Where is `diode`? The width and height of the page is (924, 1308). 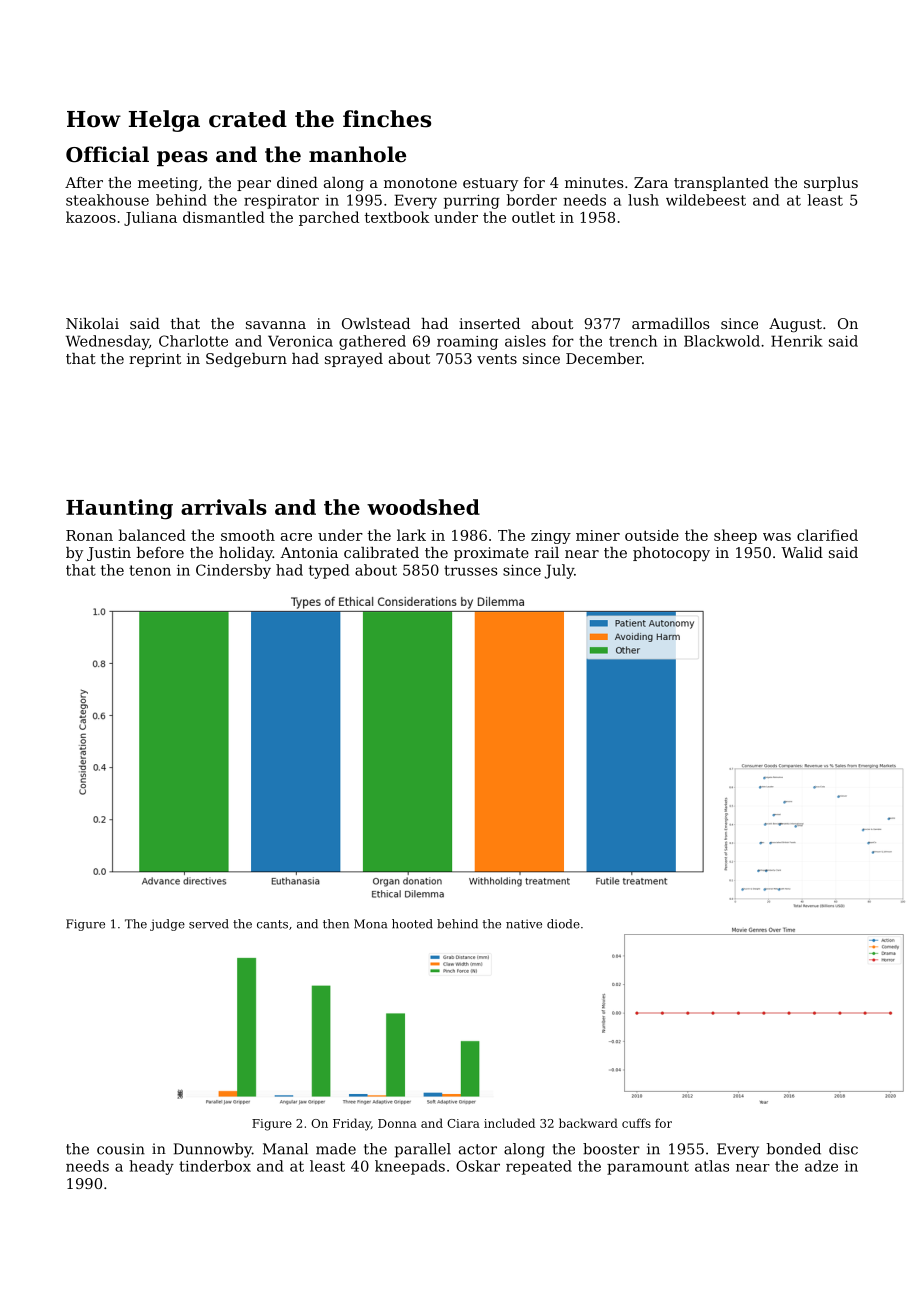
diode is located at coordinates (563, 924).
